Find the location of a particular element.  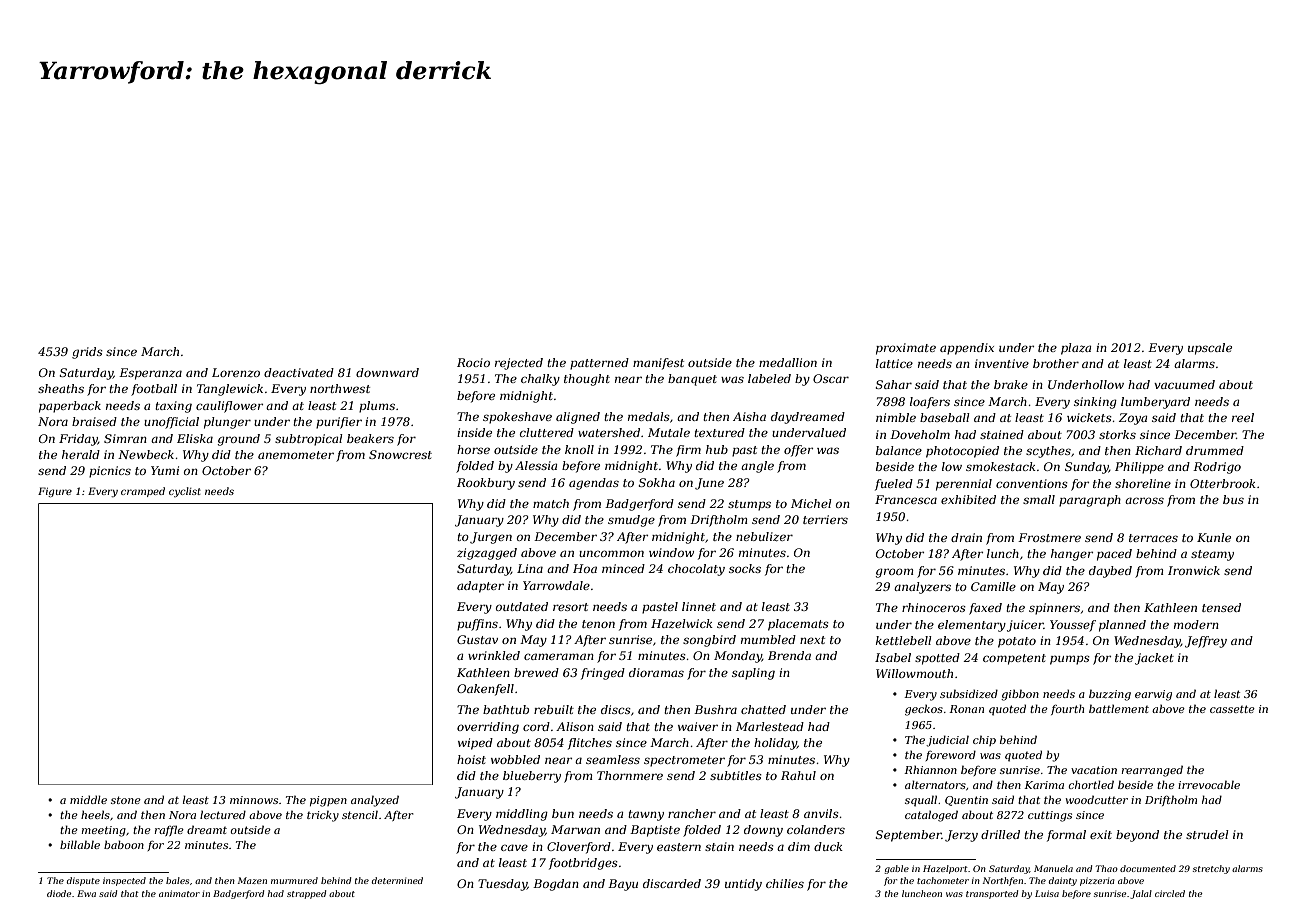

grids is located at coordinates (87, 353).
